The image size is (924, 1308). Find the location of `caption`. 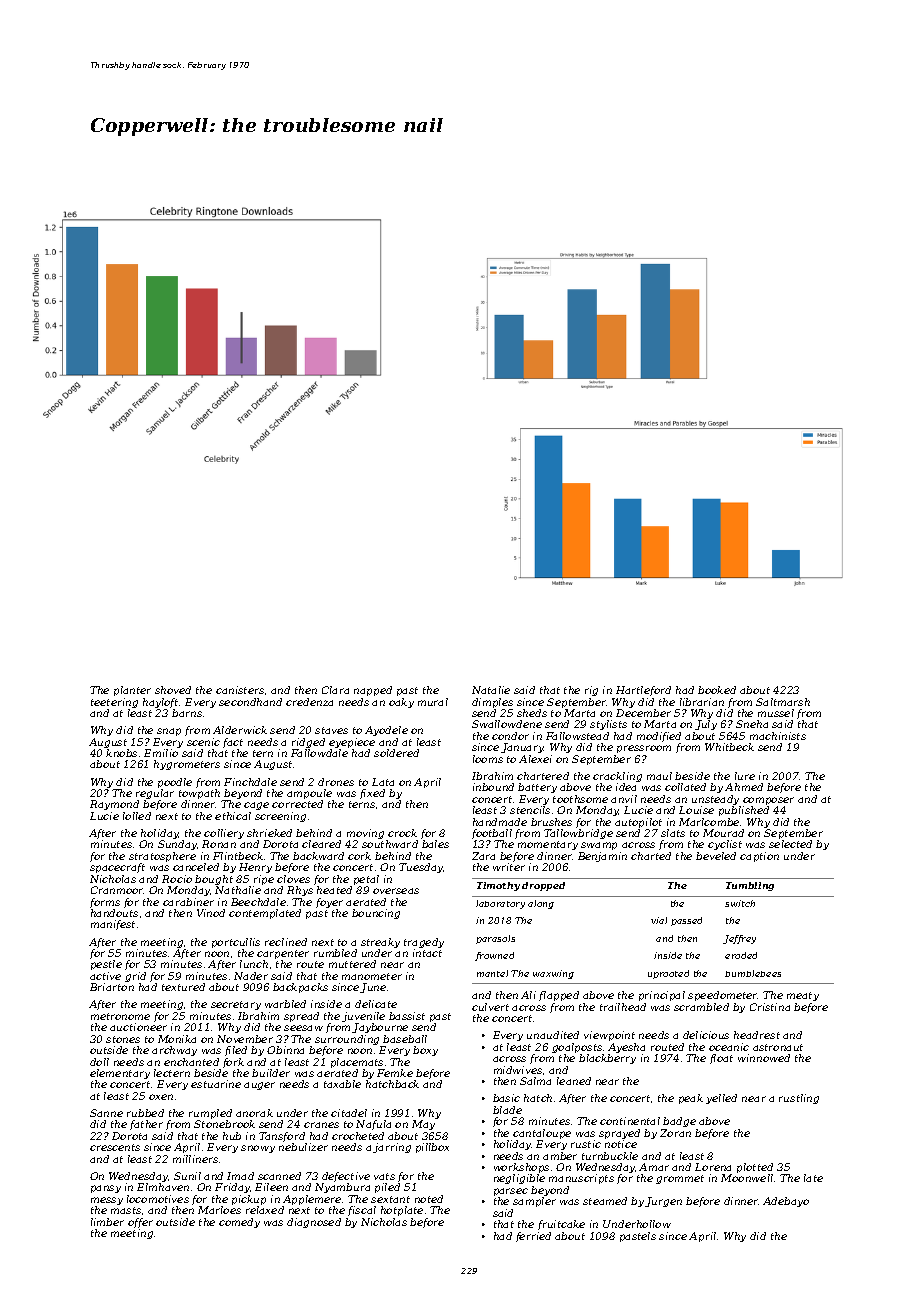

caption is located at coordinates (759, 857).
